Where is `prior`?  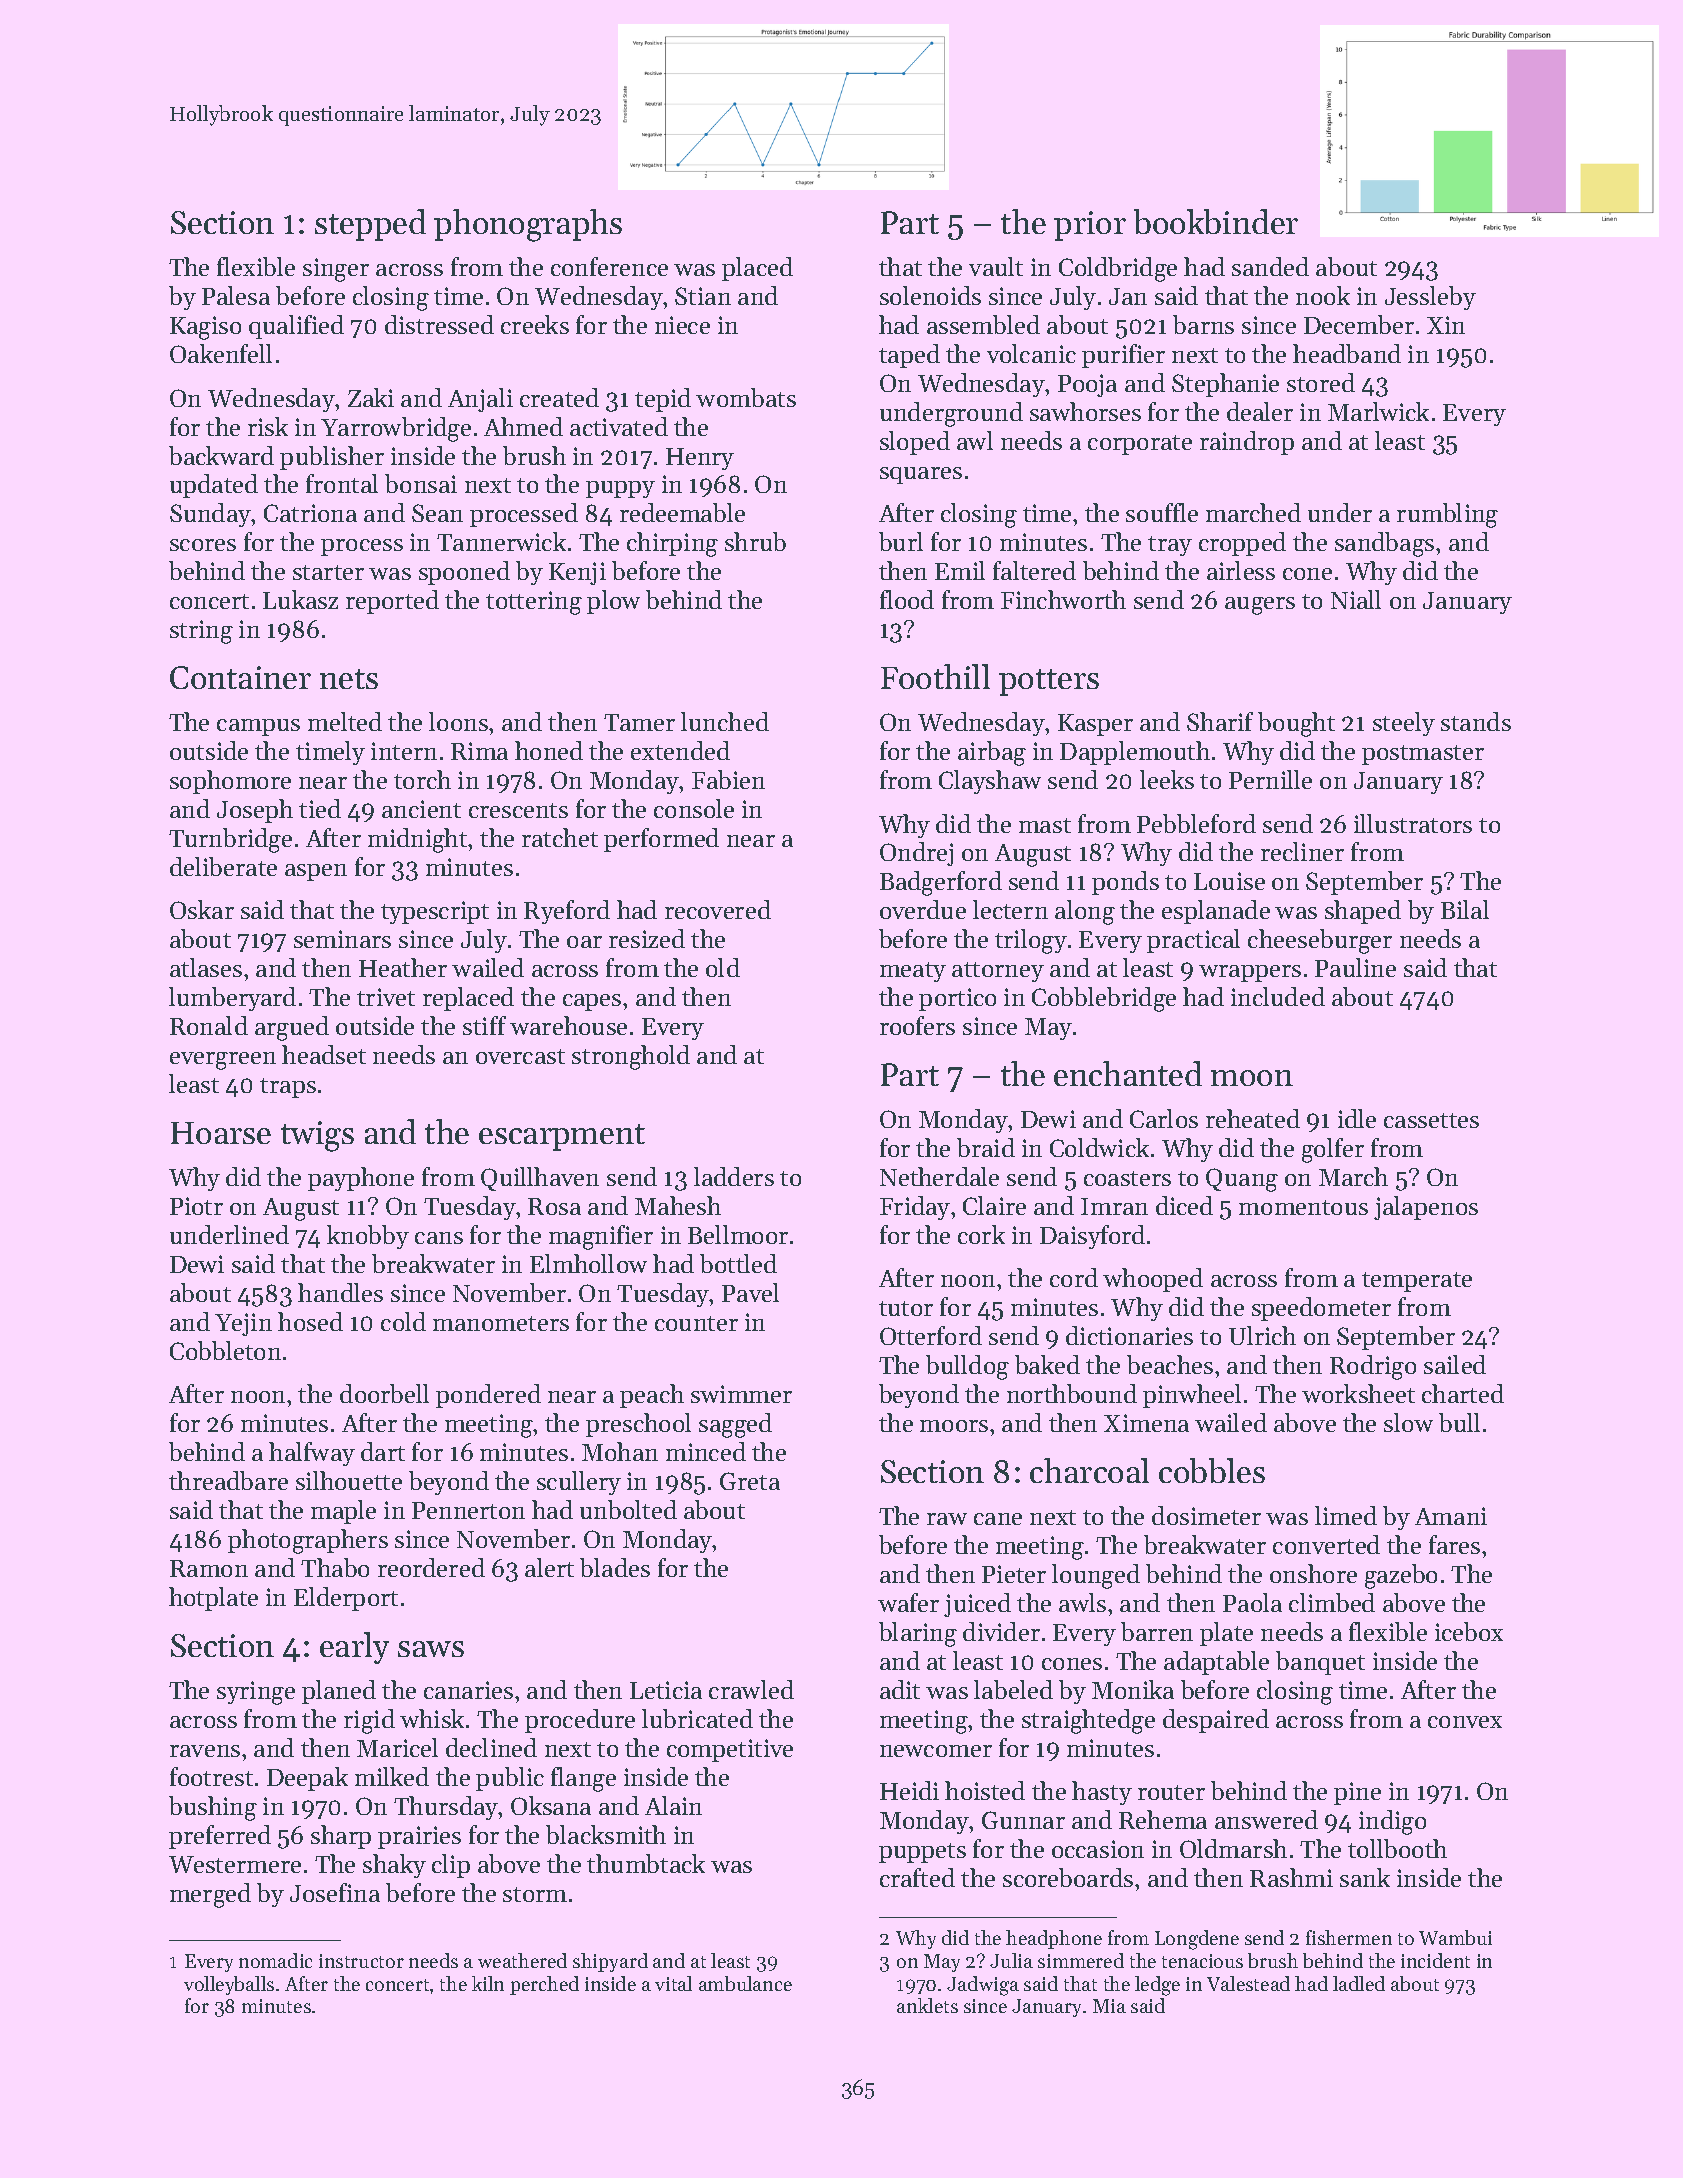
prior is located at coordinates (1090, 226).
